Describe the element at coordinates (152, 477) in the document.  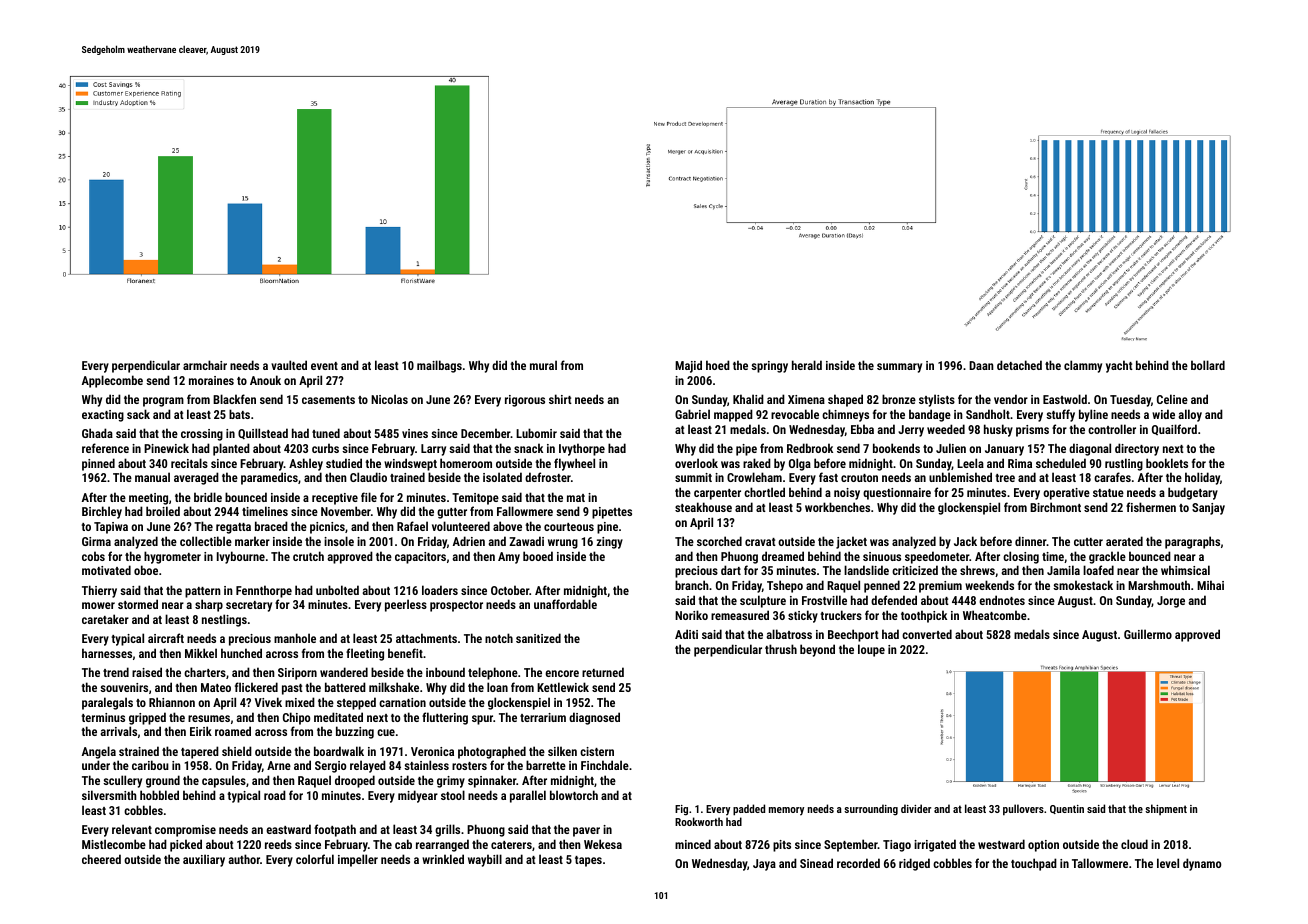
I see `manual` at that location.
